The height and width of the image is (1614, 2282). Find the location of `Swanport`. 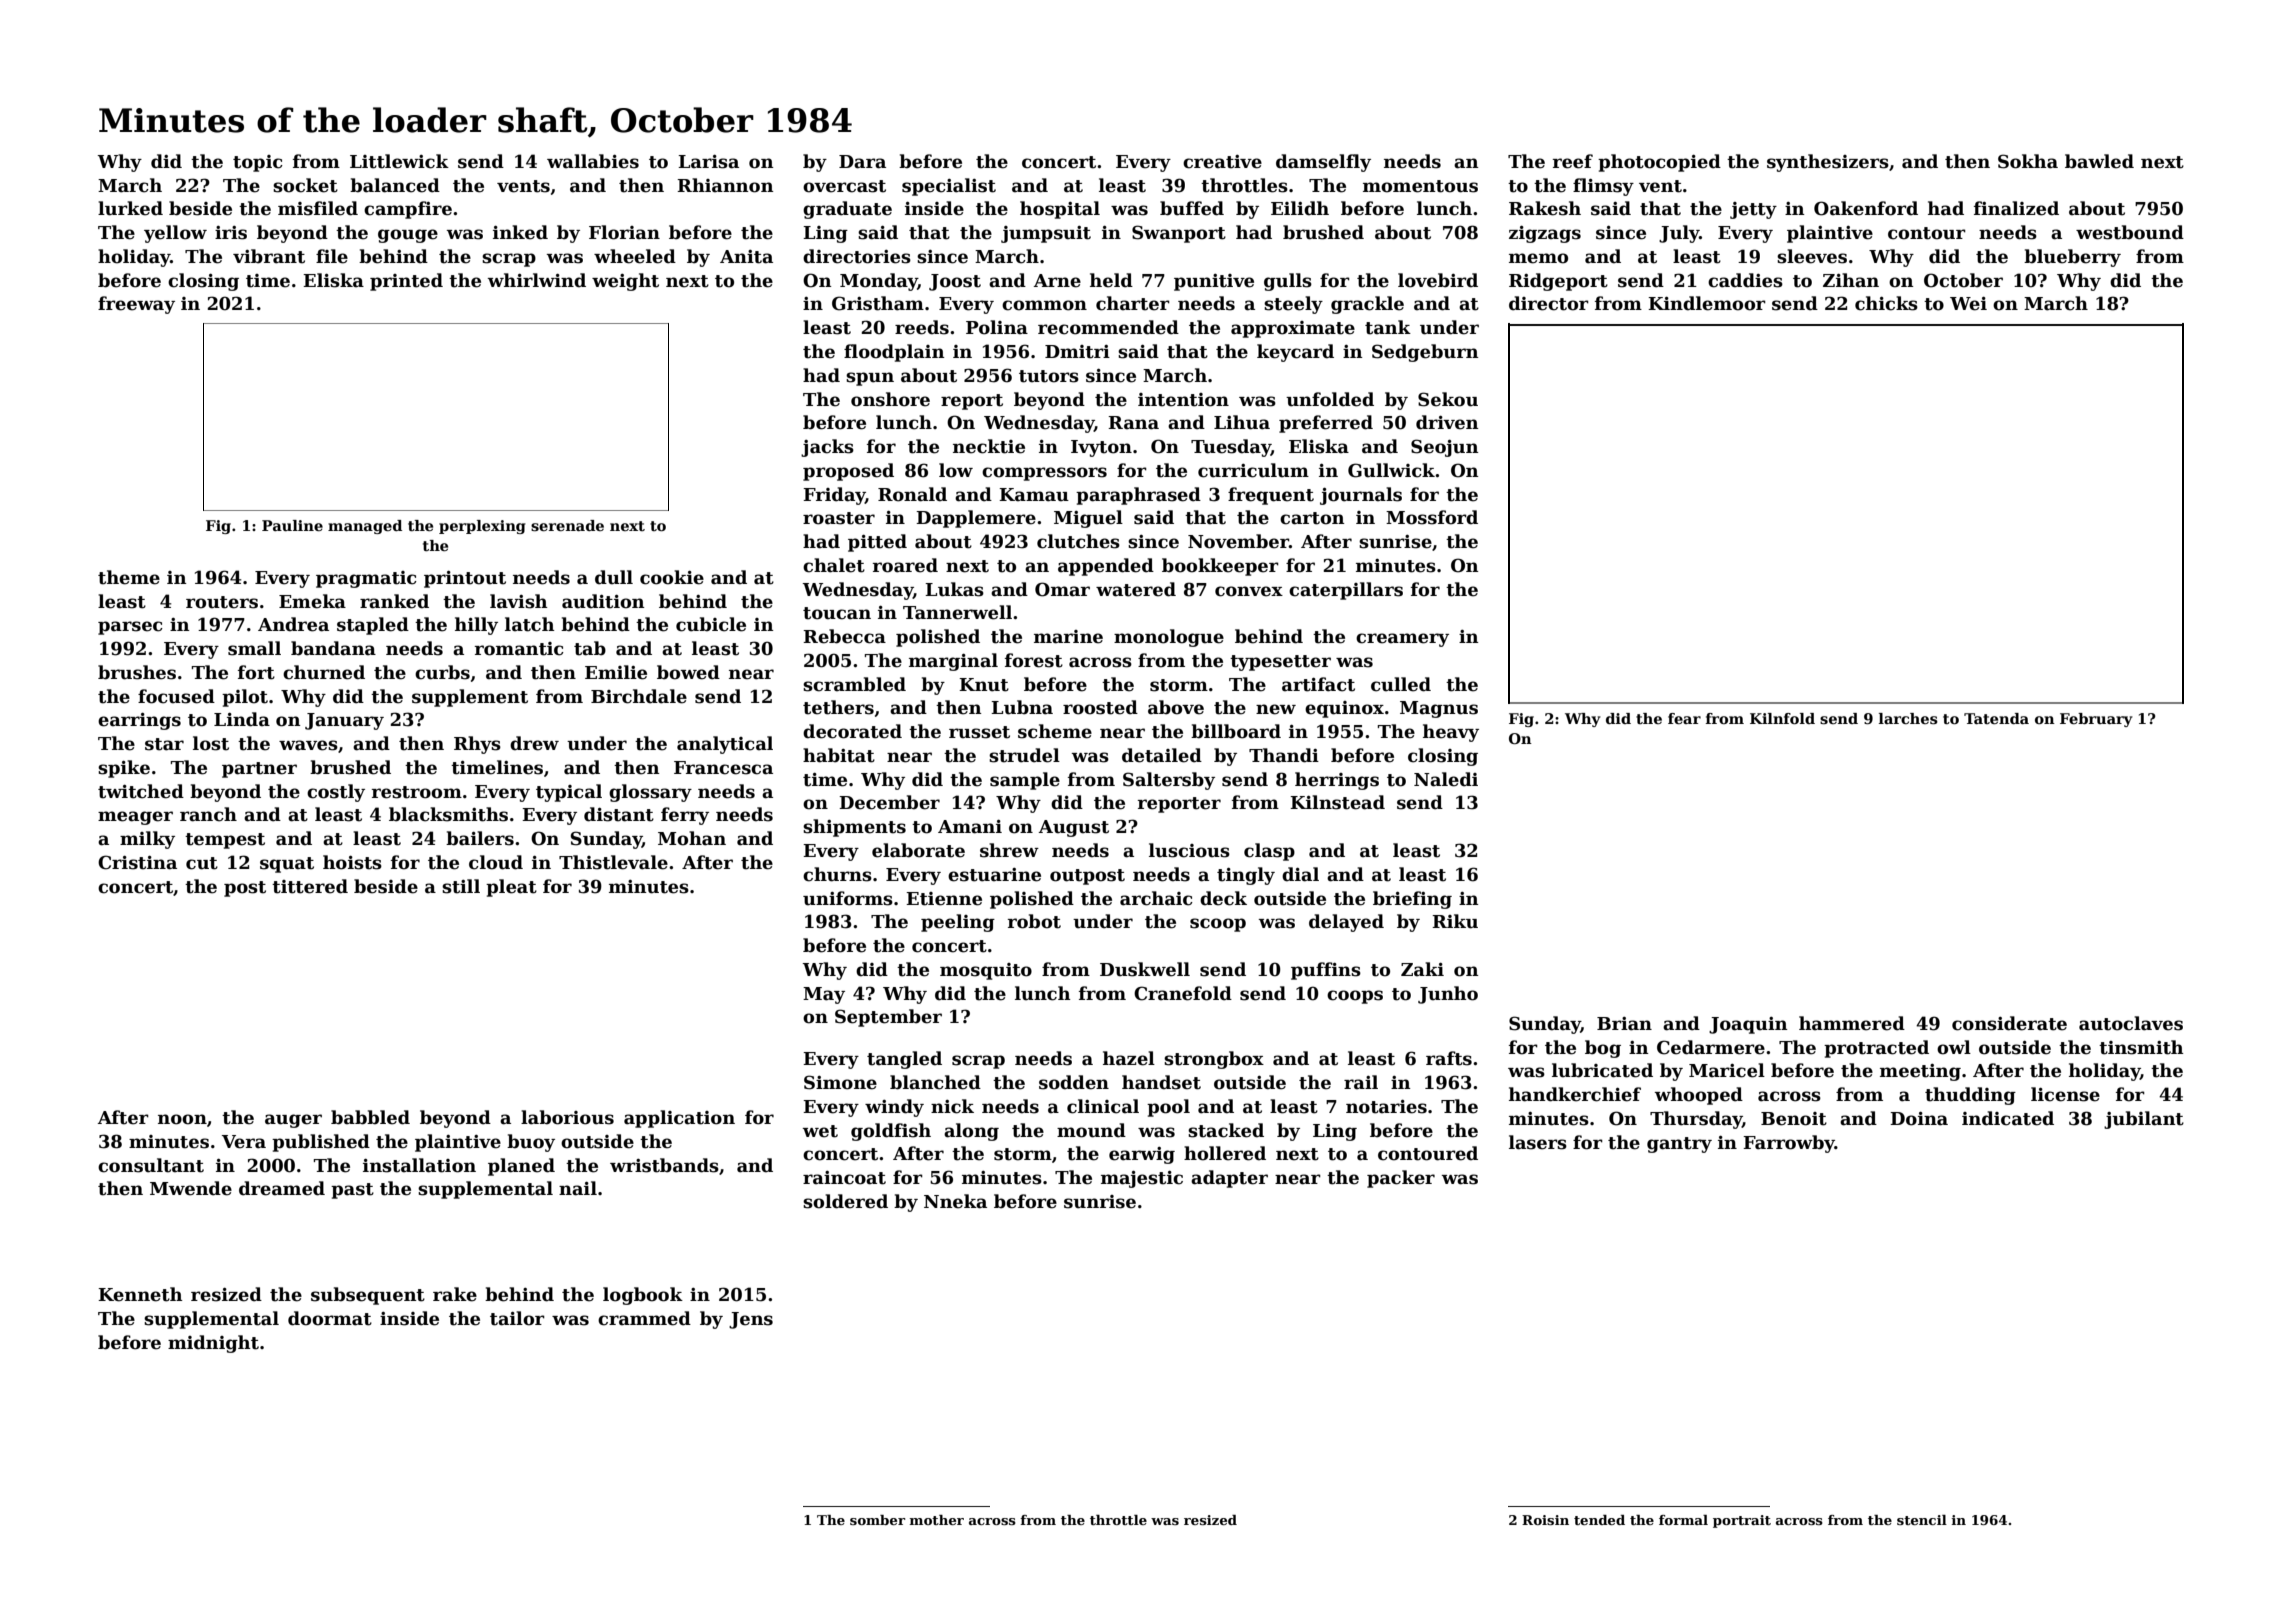

Swanport is located at coordinates (1179, 234).
